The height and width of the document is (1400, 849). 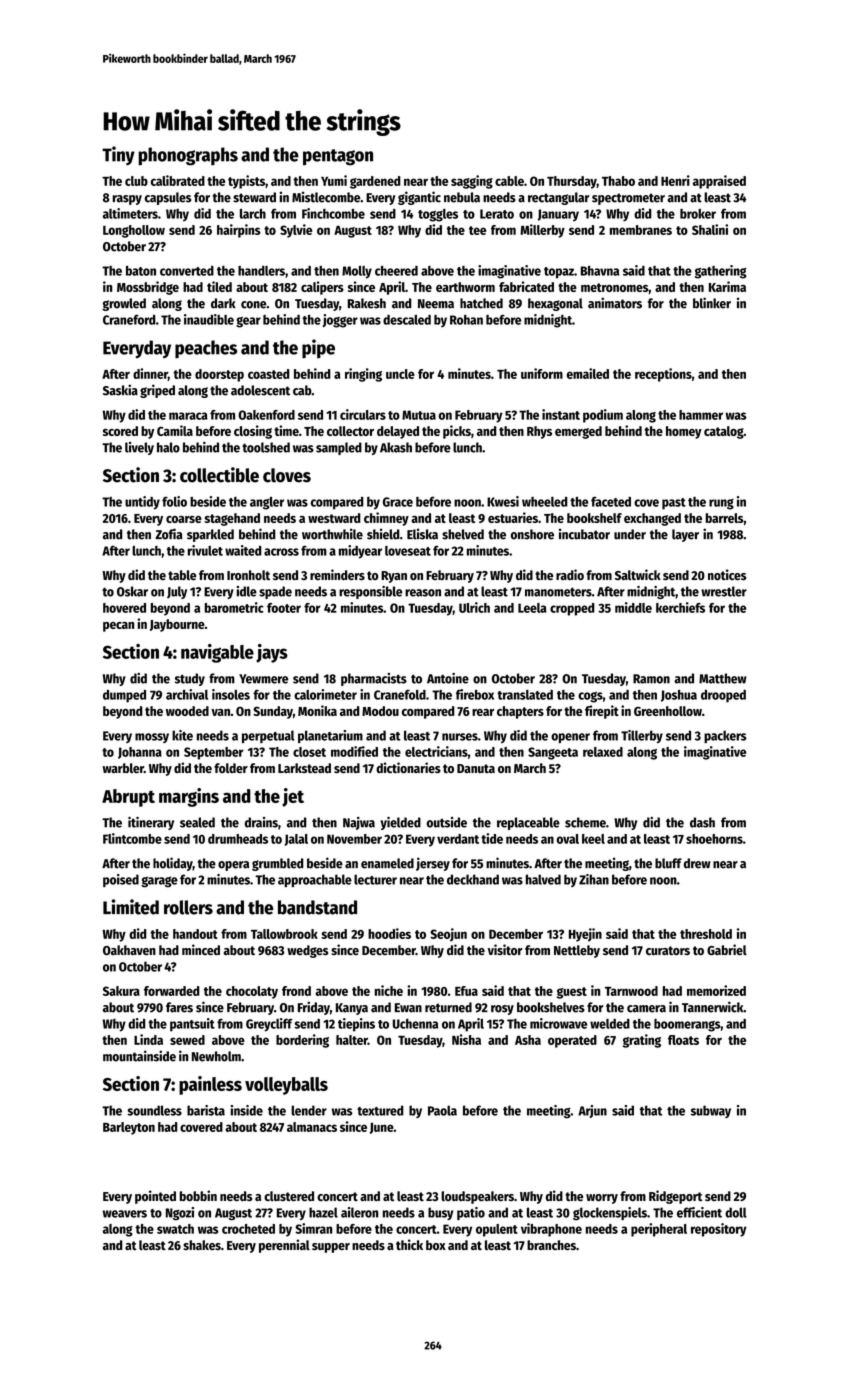 What do you see at coordinates (338, 157) in the document?
I see `pentagon` at bounding box center [338, 157].
